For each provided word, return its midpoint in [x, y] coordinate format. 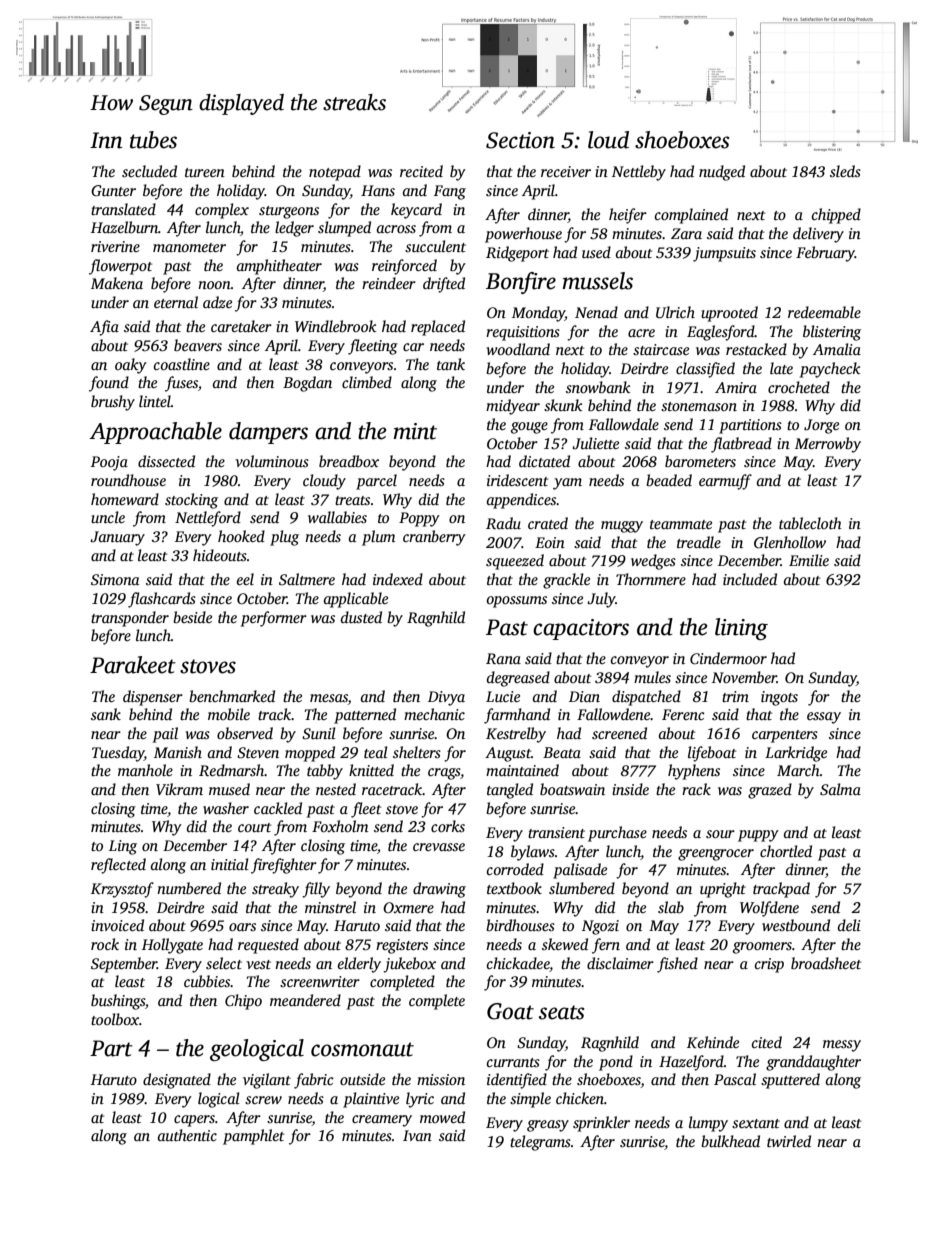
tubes [153, 140]
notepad [335, 173]
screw [263, 1100]
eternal [176, 302]
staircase [661, 349]
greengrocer [716, 855]
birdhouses [520, 925]
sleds [845, 171]
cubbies [207, 981]
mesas [329, 698]
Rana [503, 658]
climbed [367, 382]
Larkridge [796, 754]
